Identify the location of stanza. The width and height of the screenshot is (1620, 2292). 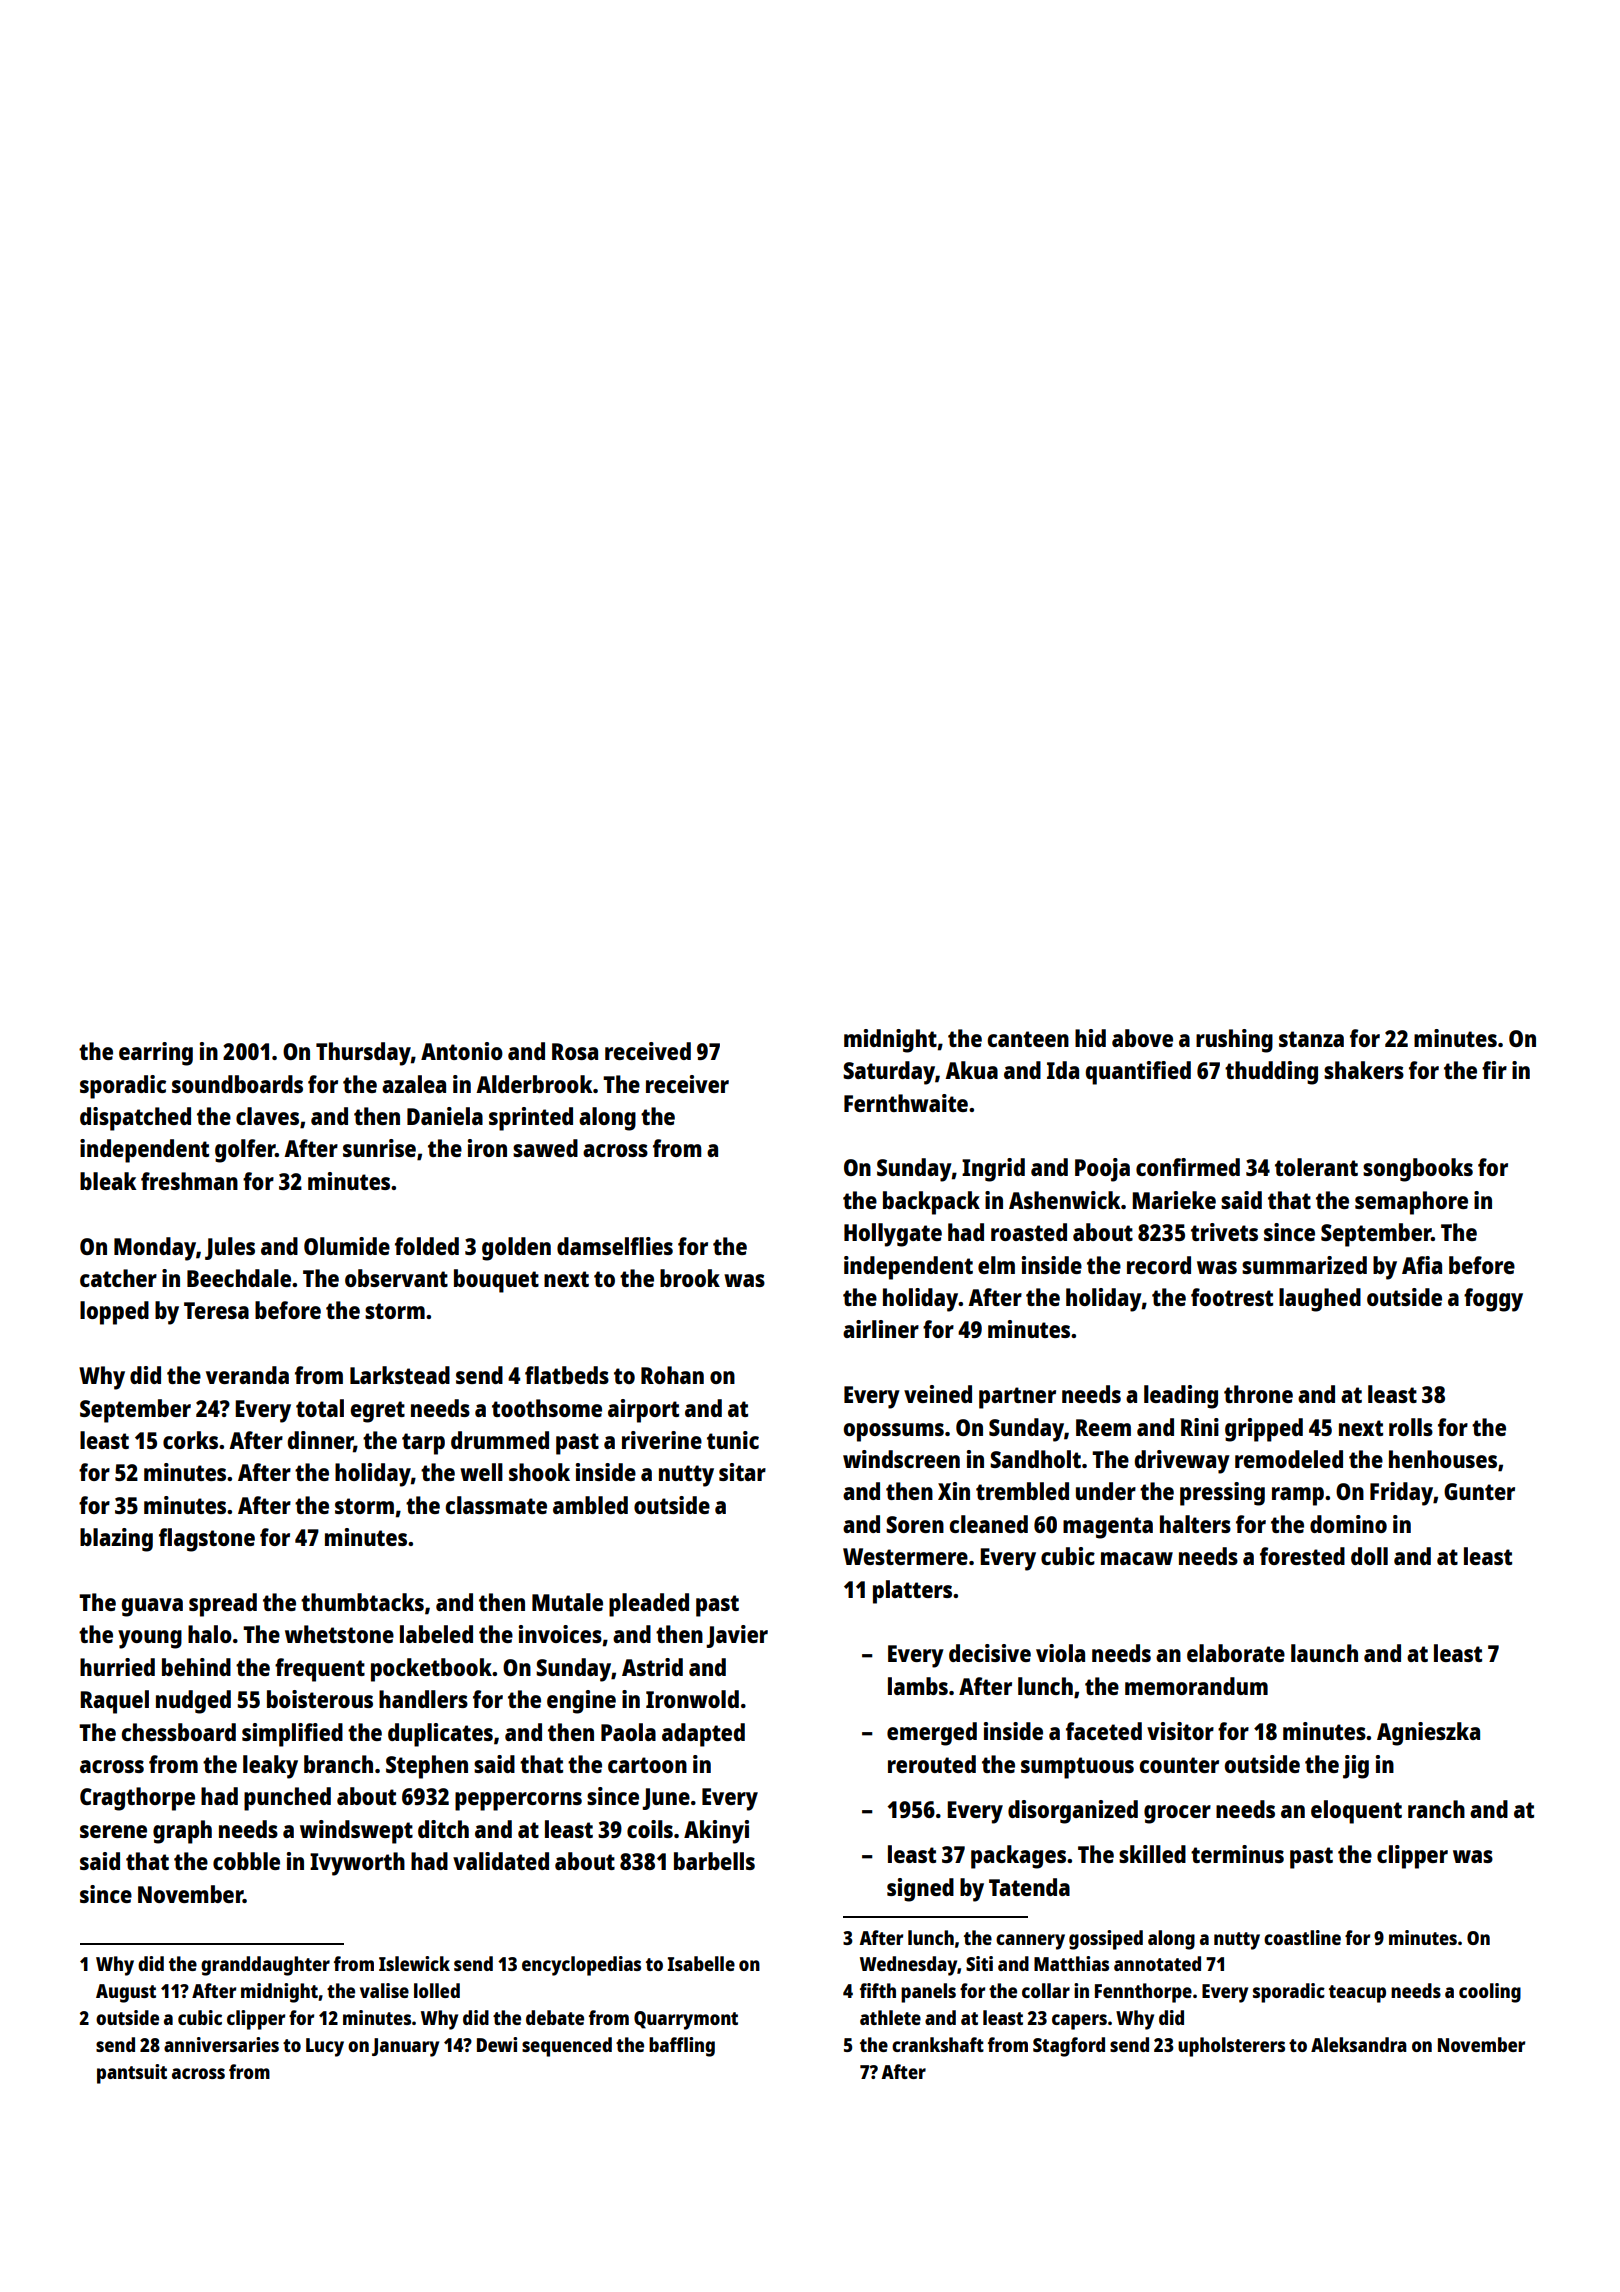
(1311, 1039).
